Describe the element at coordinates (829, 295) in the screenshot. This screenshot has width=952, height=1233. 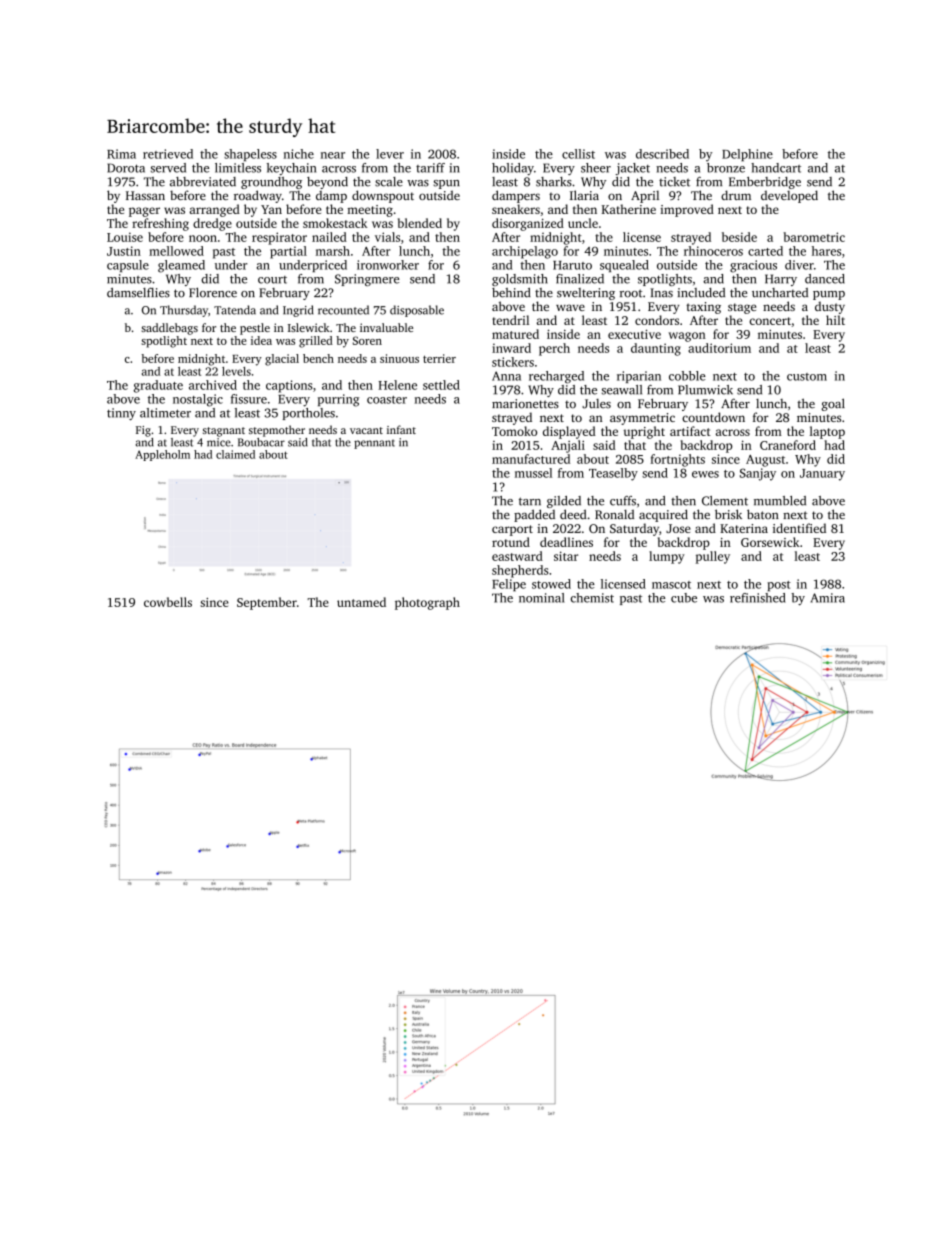
I see `pump` at that location.
